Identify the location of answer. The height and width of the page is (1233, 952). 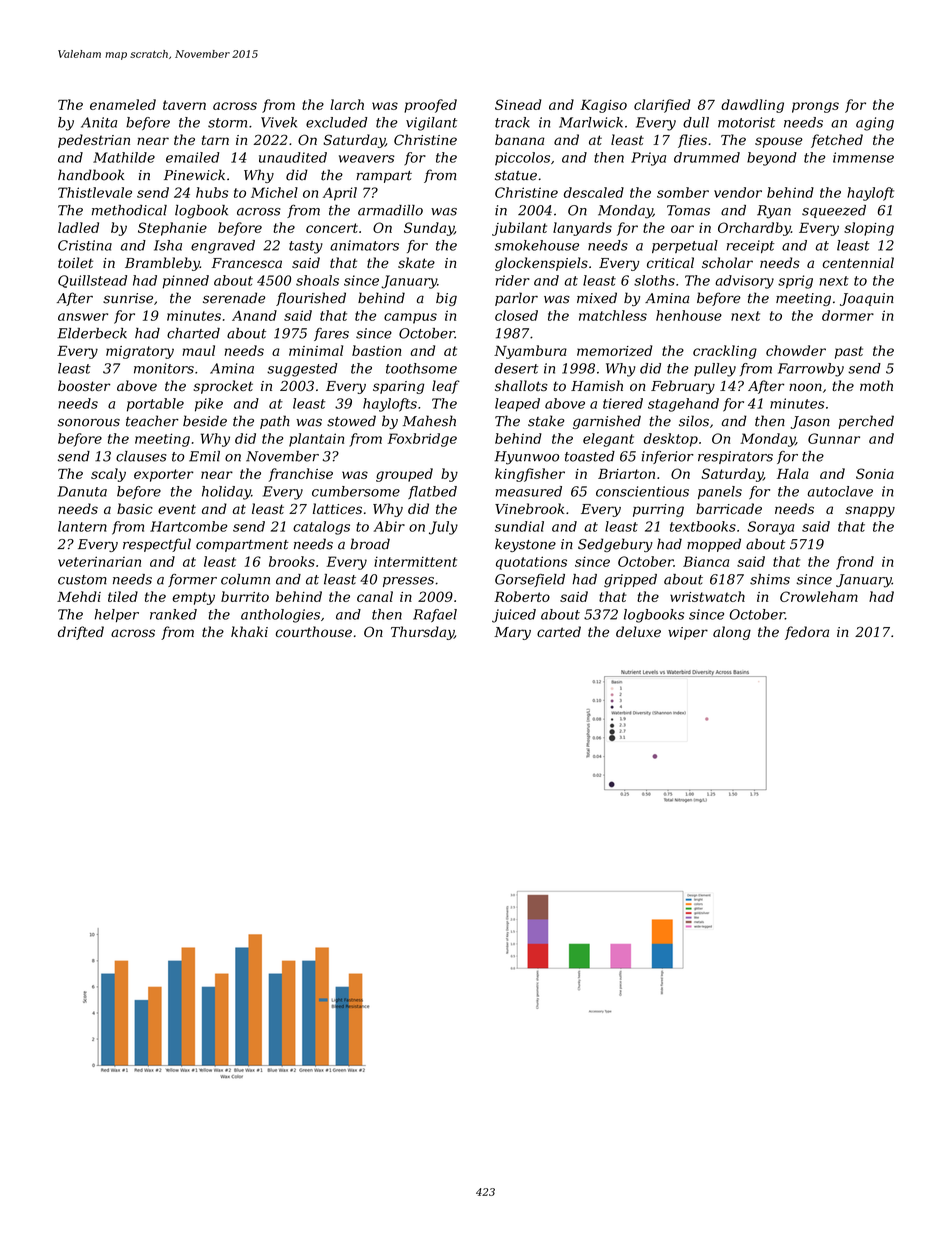
(83, 317).
